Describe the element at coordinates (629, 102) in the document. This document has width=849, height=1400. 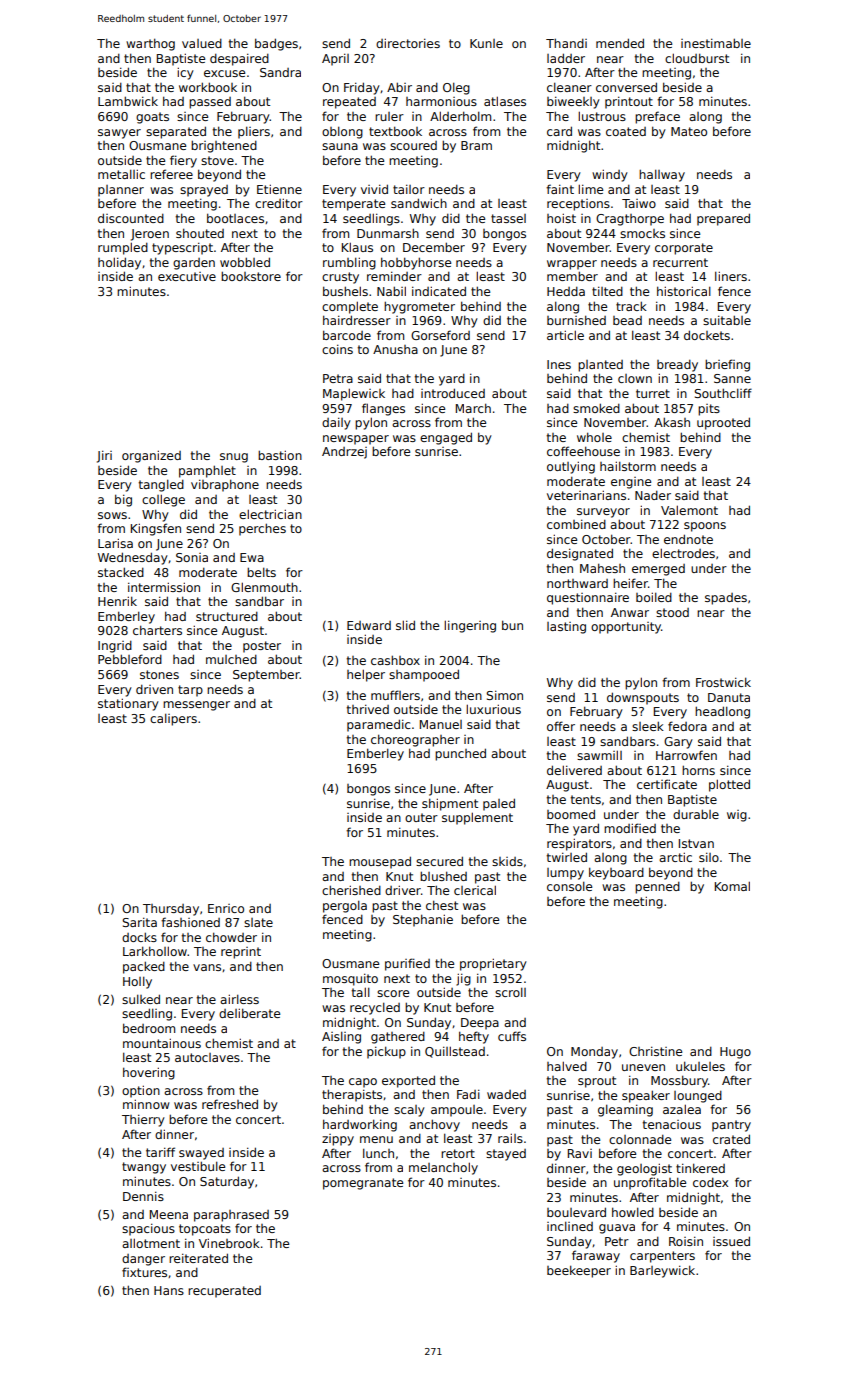
I see `printout` at that location.
